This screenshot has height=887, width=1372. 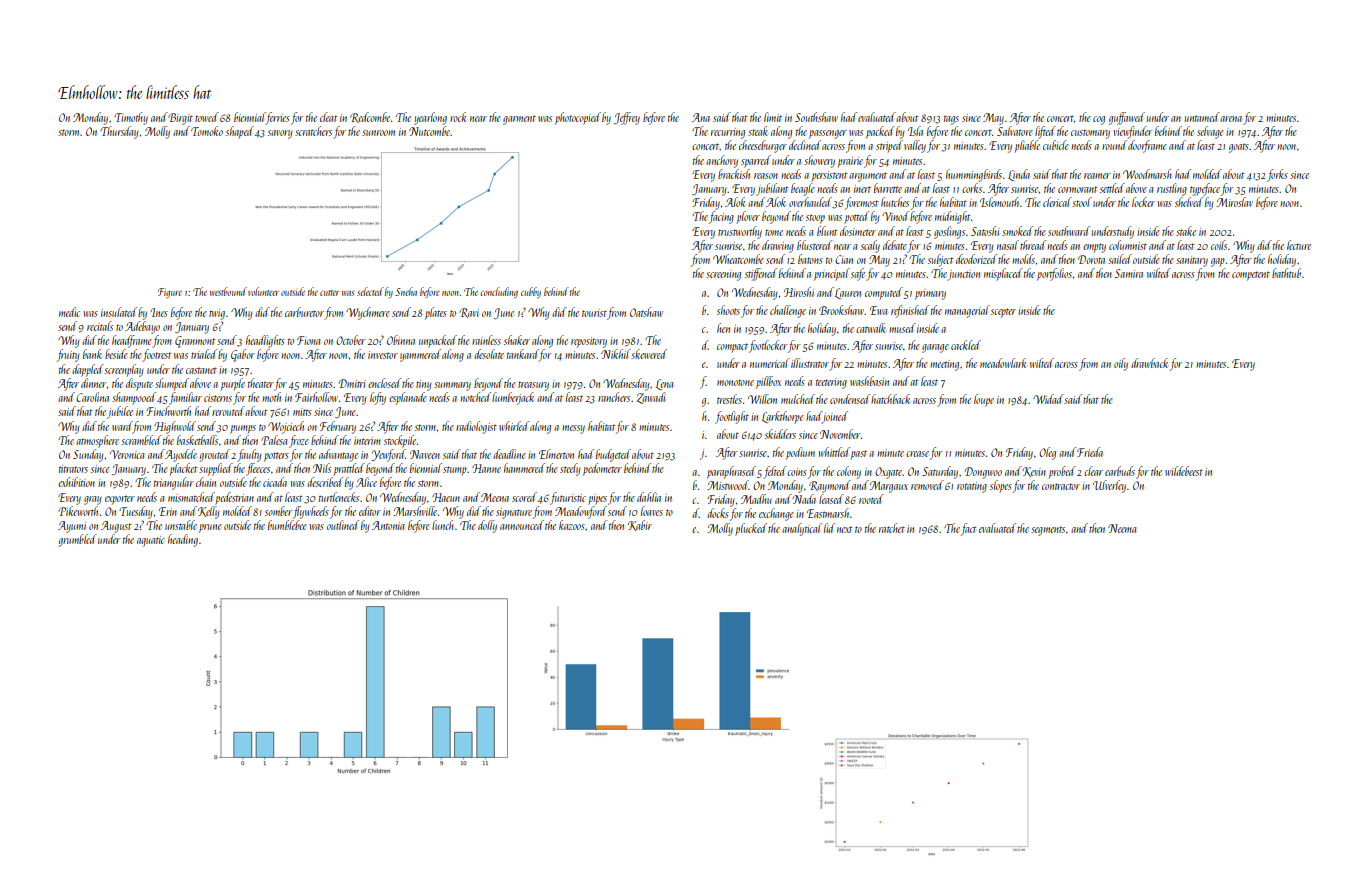 What do you see at coordinates (870, 246) in the screenshot?
I see `scaly` at bounding box center [870, 246].
